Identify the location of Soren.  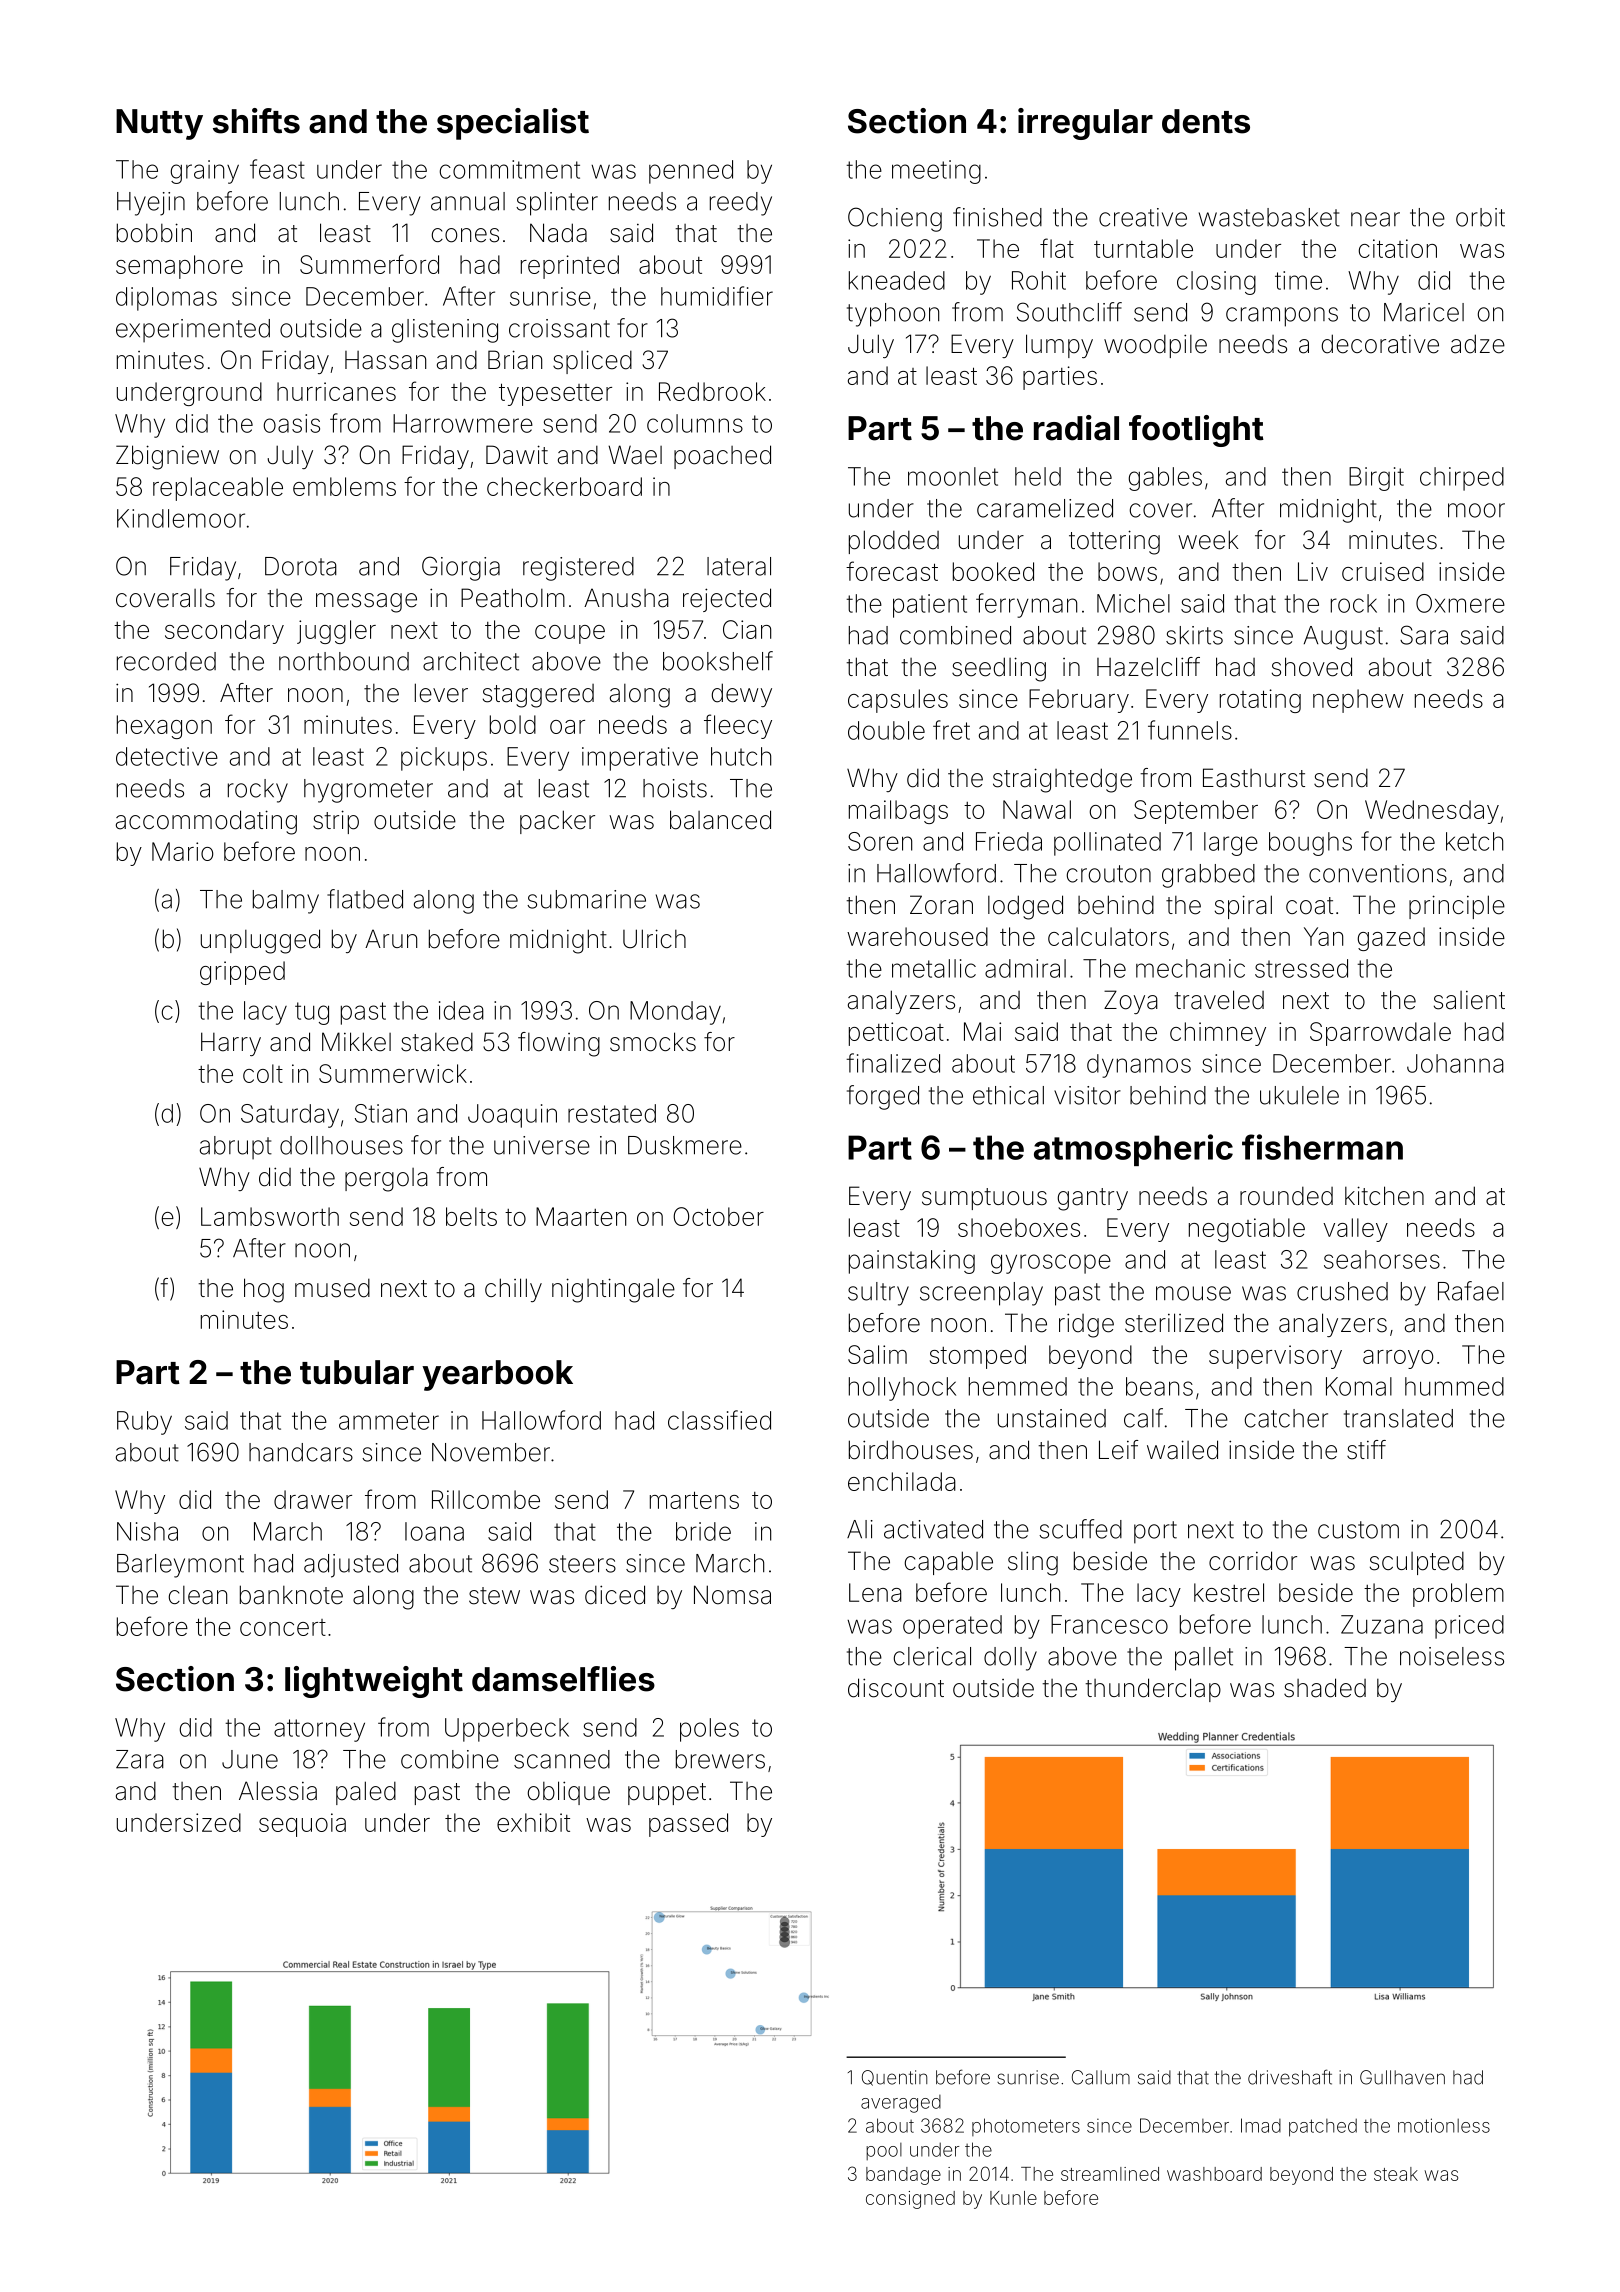
(880, 841).
